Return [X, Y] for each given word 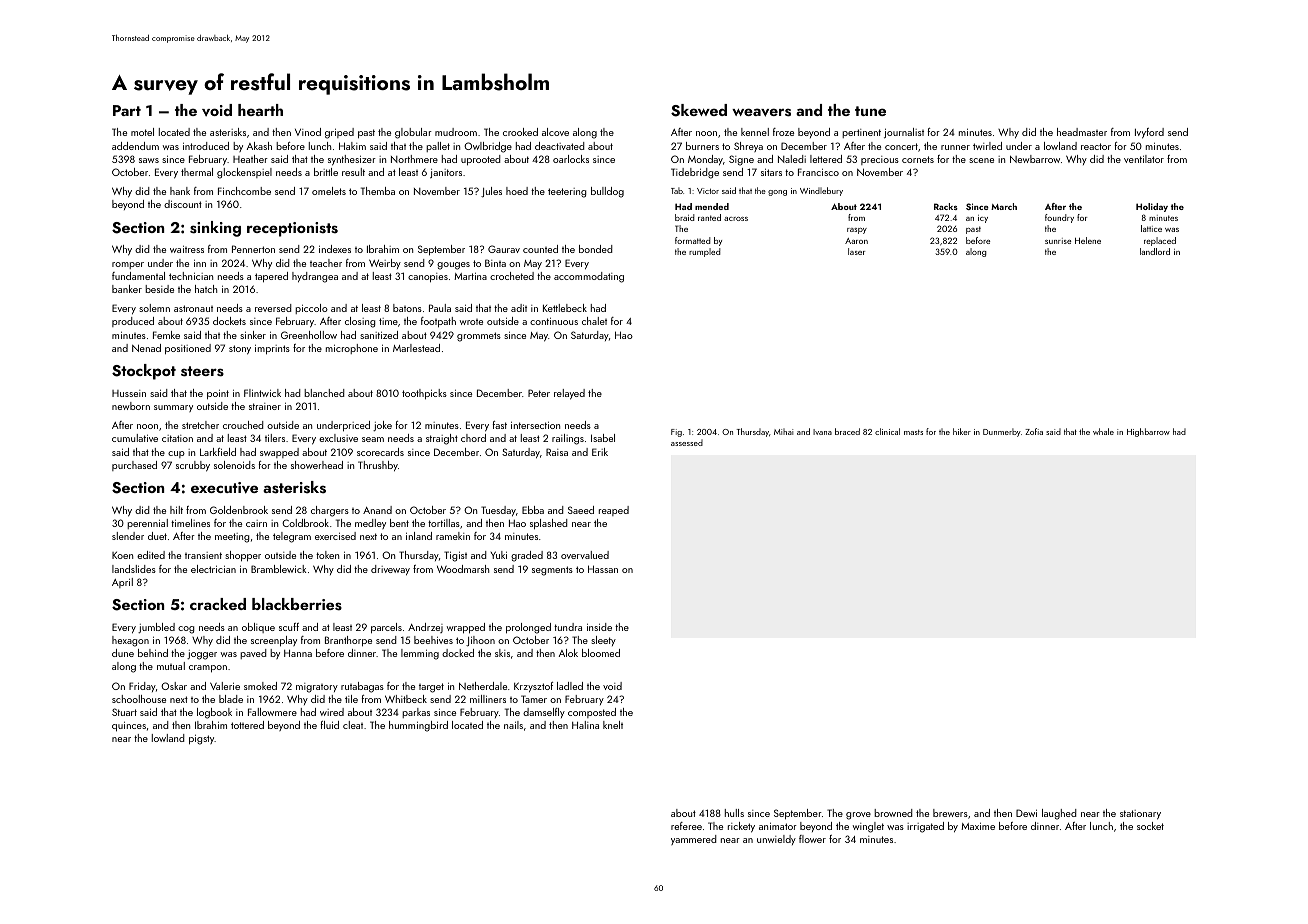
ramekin [453, 536]
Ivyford [1149, 133]
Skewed [699, 110]
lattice [1151, 228]
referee [686, 826]
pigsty [202, 739]
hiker [962, 431]
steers [202, 371]
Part [127, 110]
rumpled [705, 252]
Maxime [978, 826]
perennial [147, 524]
